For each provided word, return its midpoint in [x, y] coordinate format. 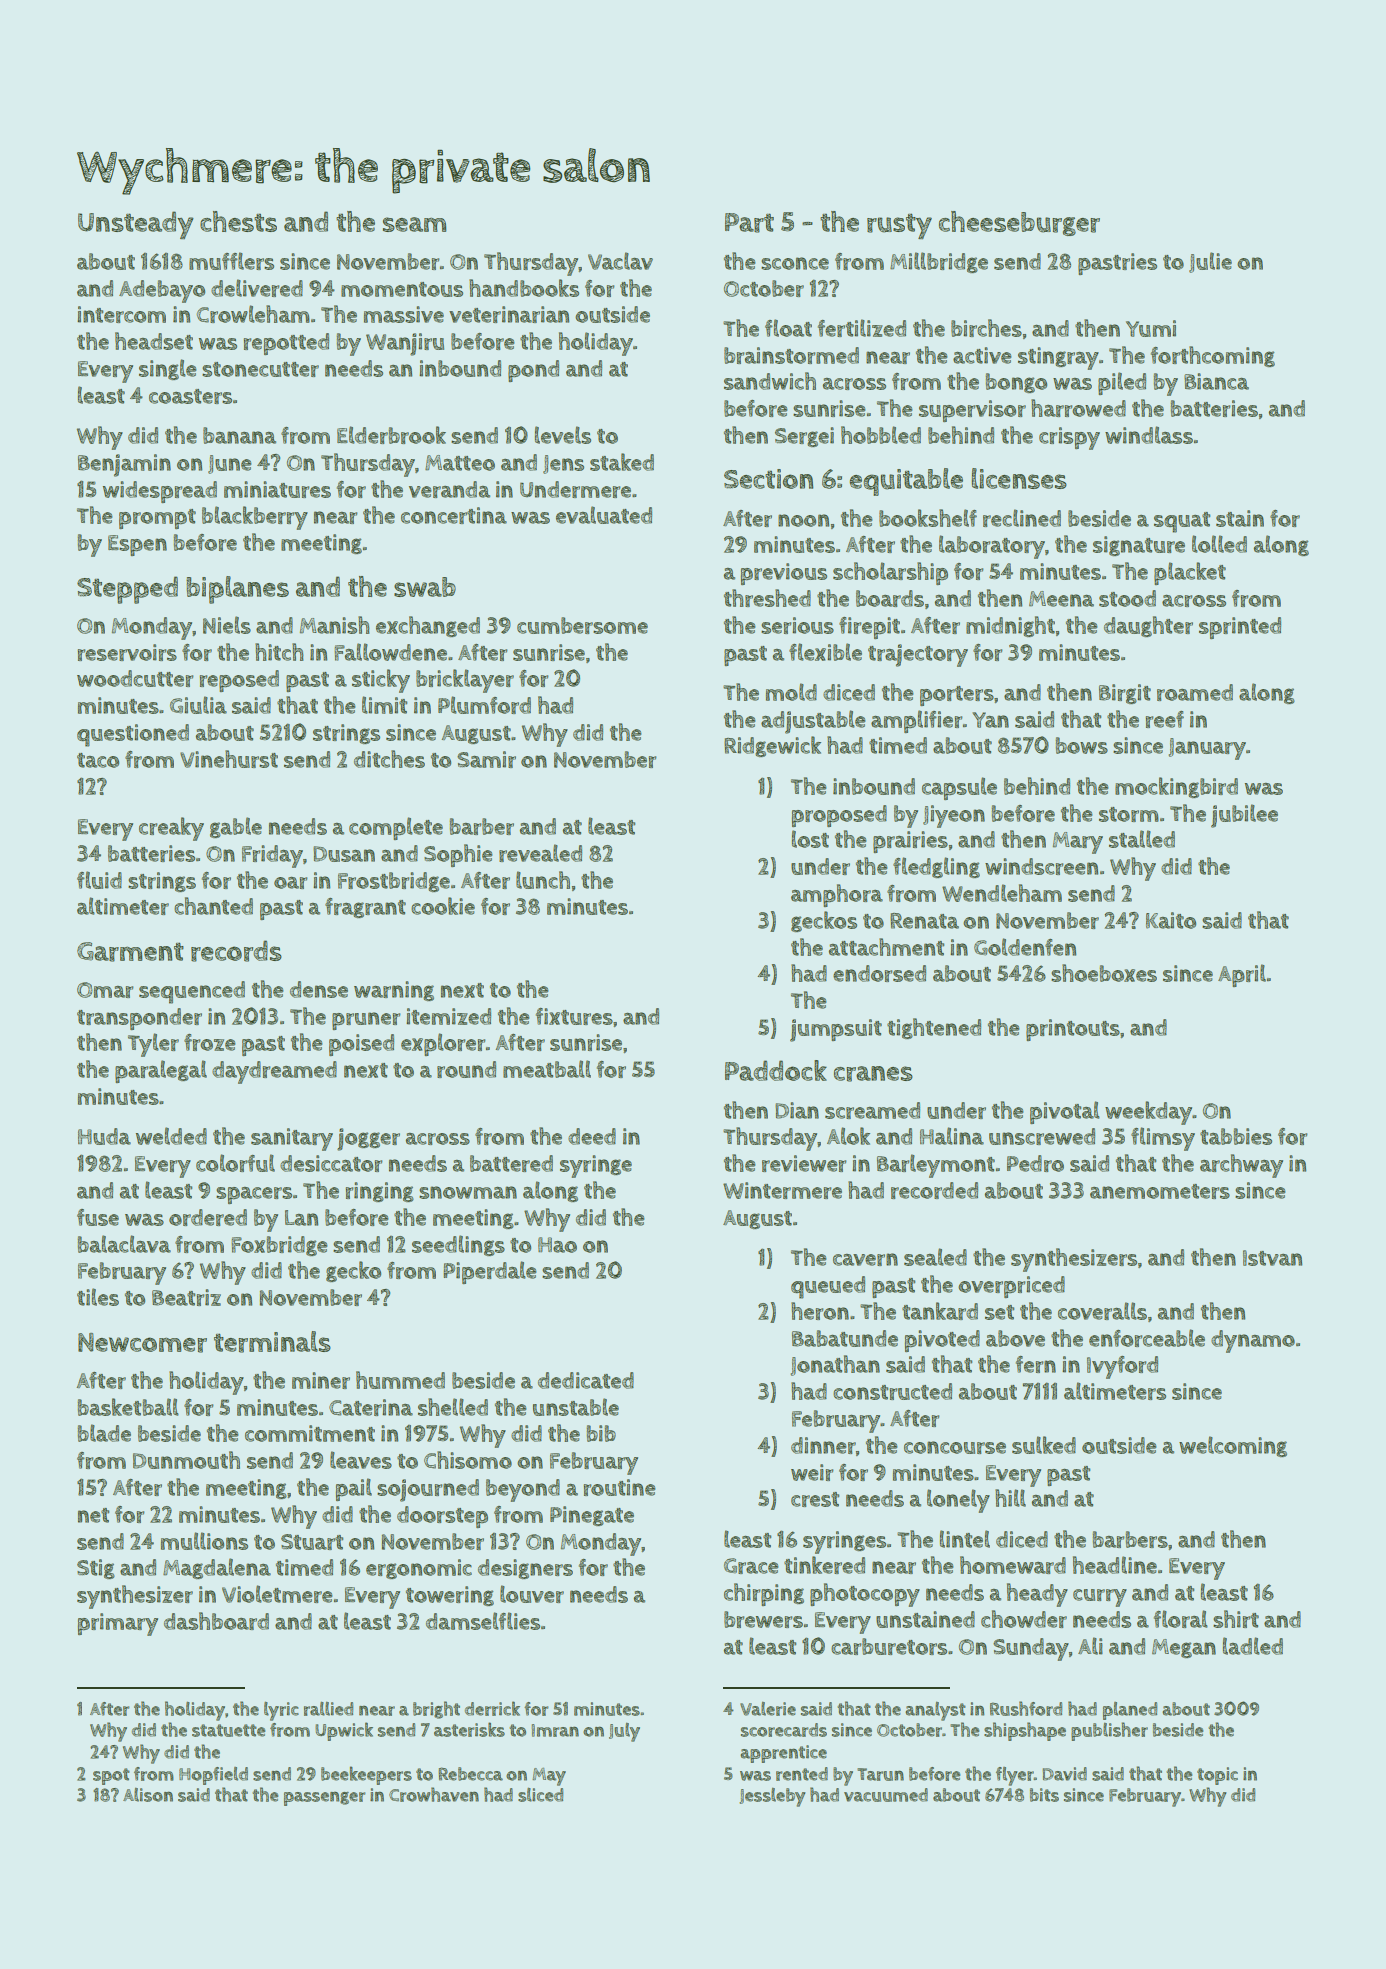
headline [1115, 1565]
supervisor [972, 411]
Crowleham [253, 314]
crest [815, 1499]
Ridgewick [772, 746]
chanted [213, 906]
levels [563, 435]
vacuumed [886, 1795]
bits [1044, 1795]
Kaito [1171, 920]
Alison [148, 1795]
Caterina [371, 1407]
